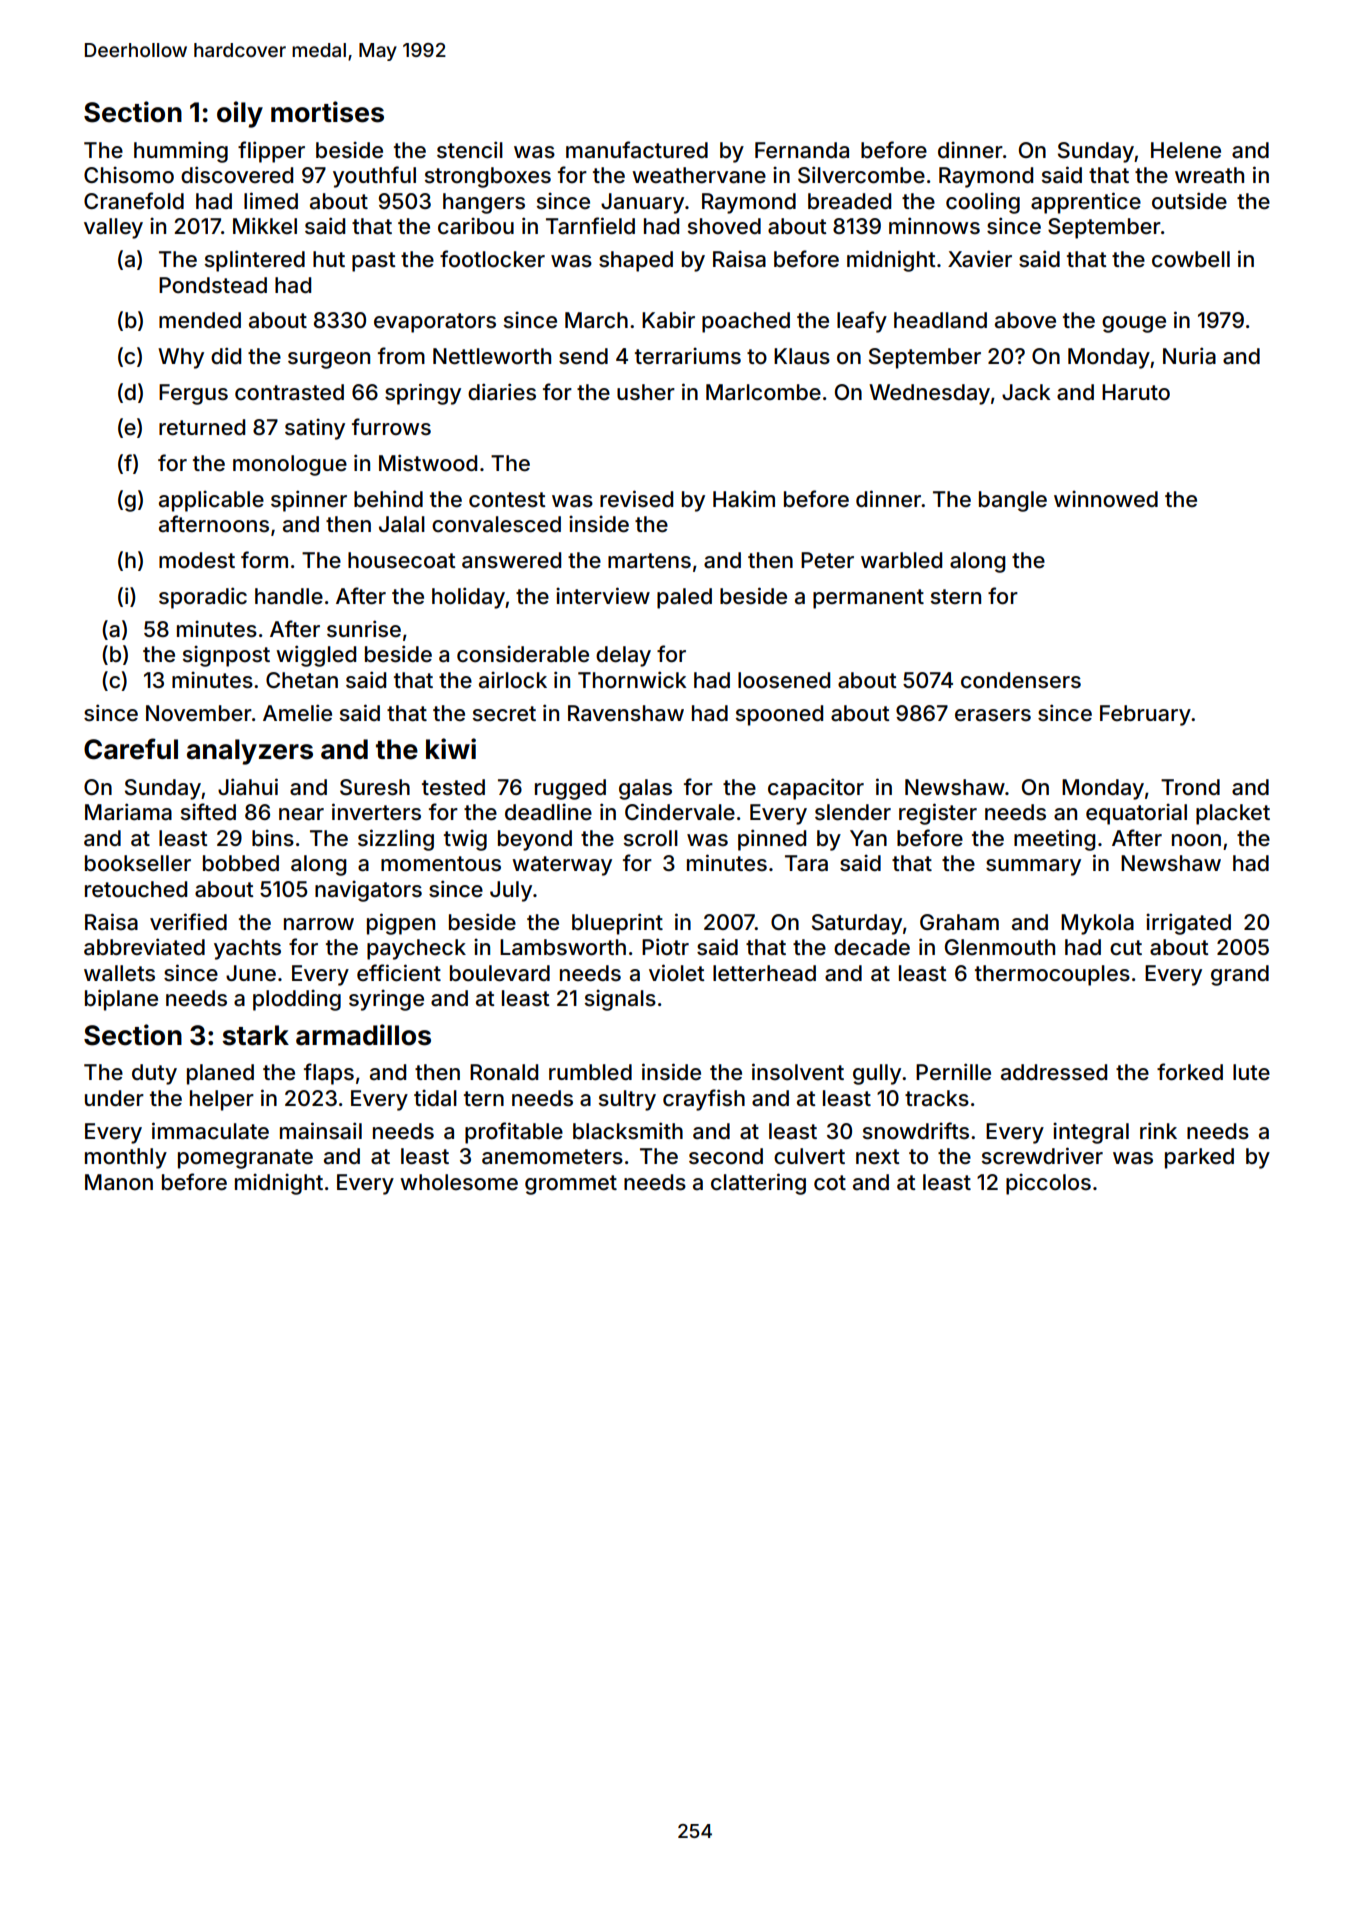  Describe the element at coordinates (993, 715) in the screenshot. I see `erasers` at that location.
